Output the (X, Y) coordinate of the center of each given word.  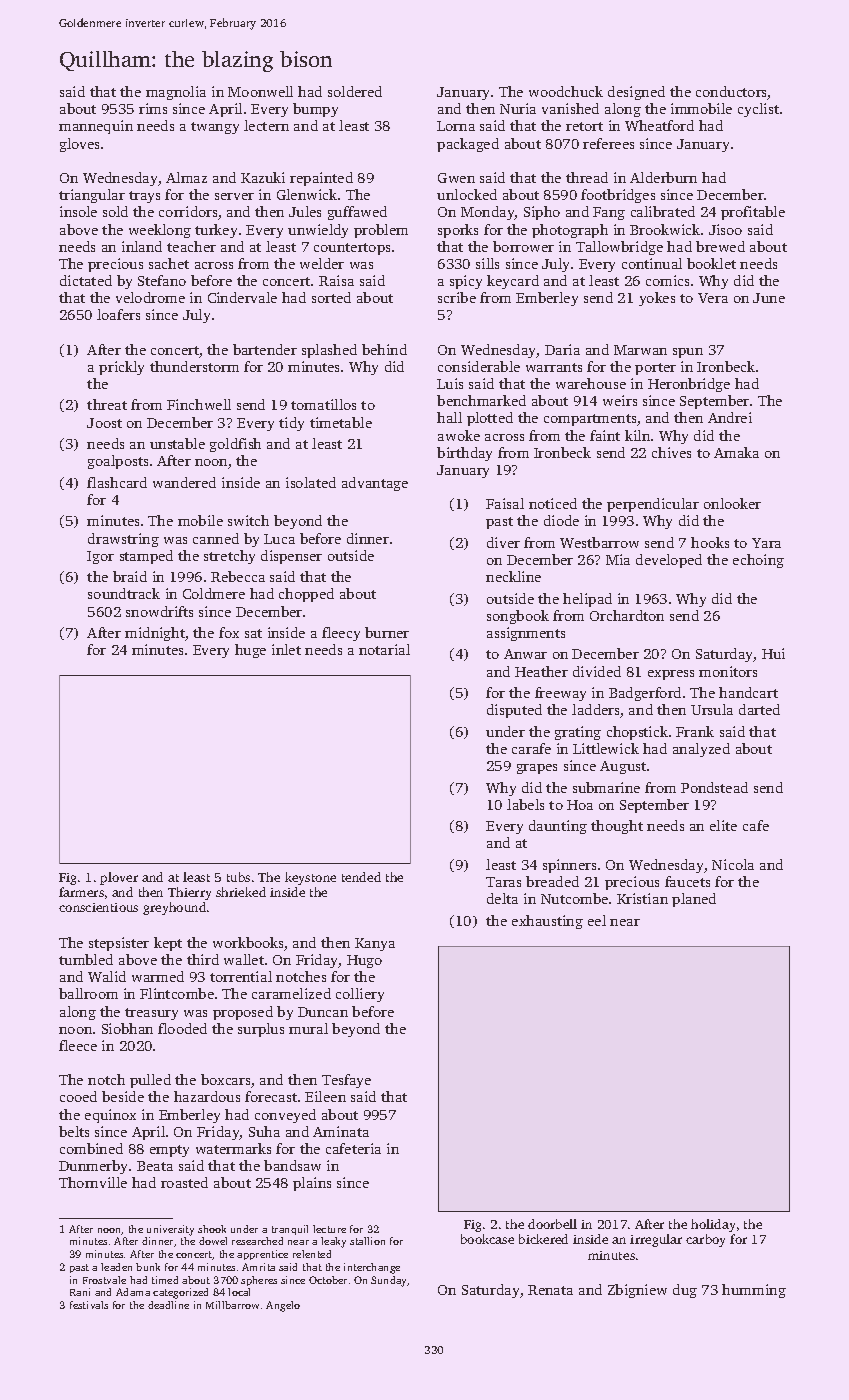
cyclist (758, 110)
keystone (310, 878)
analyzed (701, 750)
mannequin (96, 127)
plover (119, 878)
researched (257, 1241)
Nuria (518, 108)
